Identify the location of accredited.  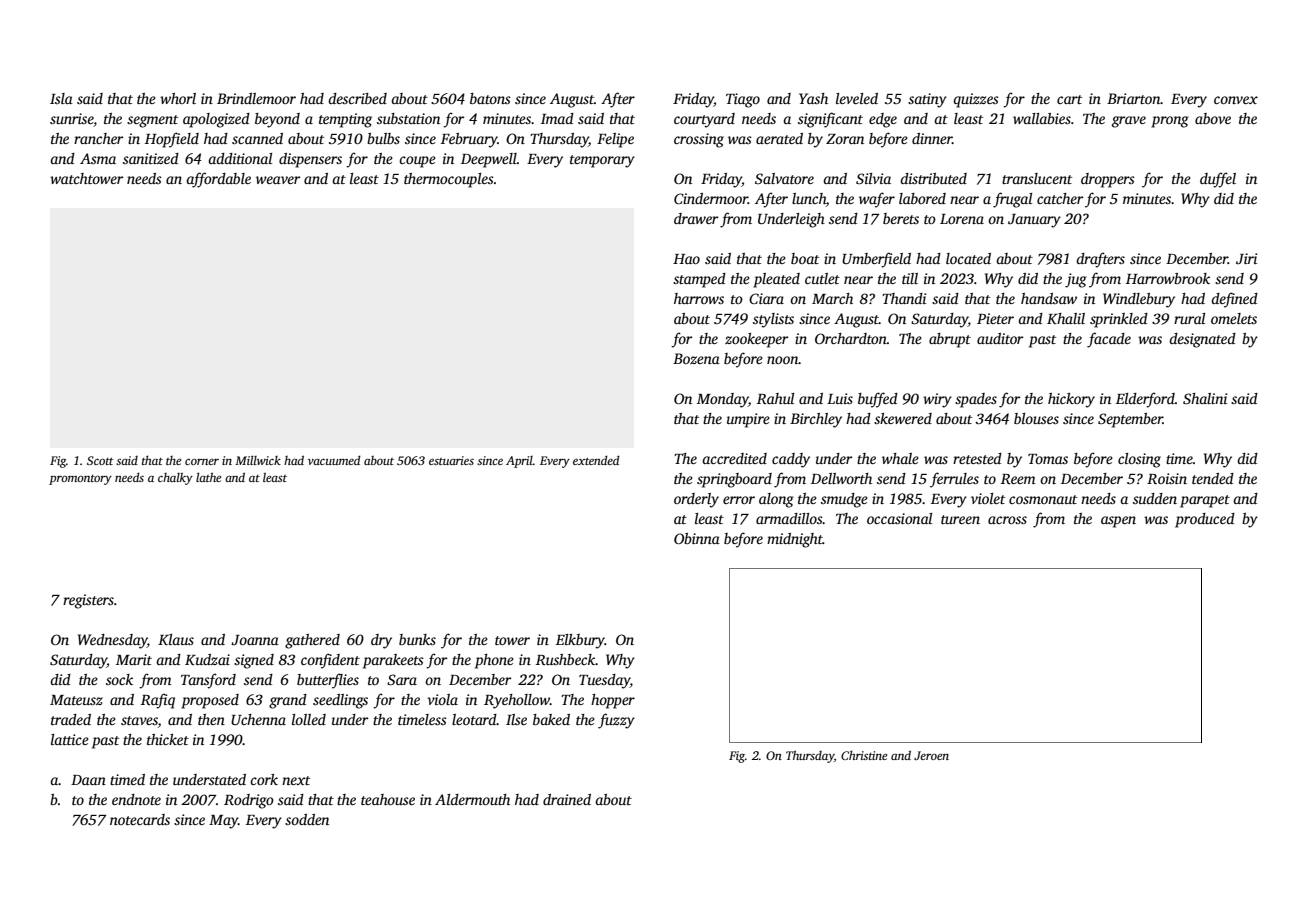
(734, 458).
